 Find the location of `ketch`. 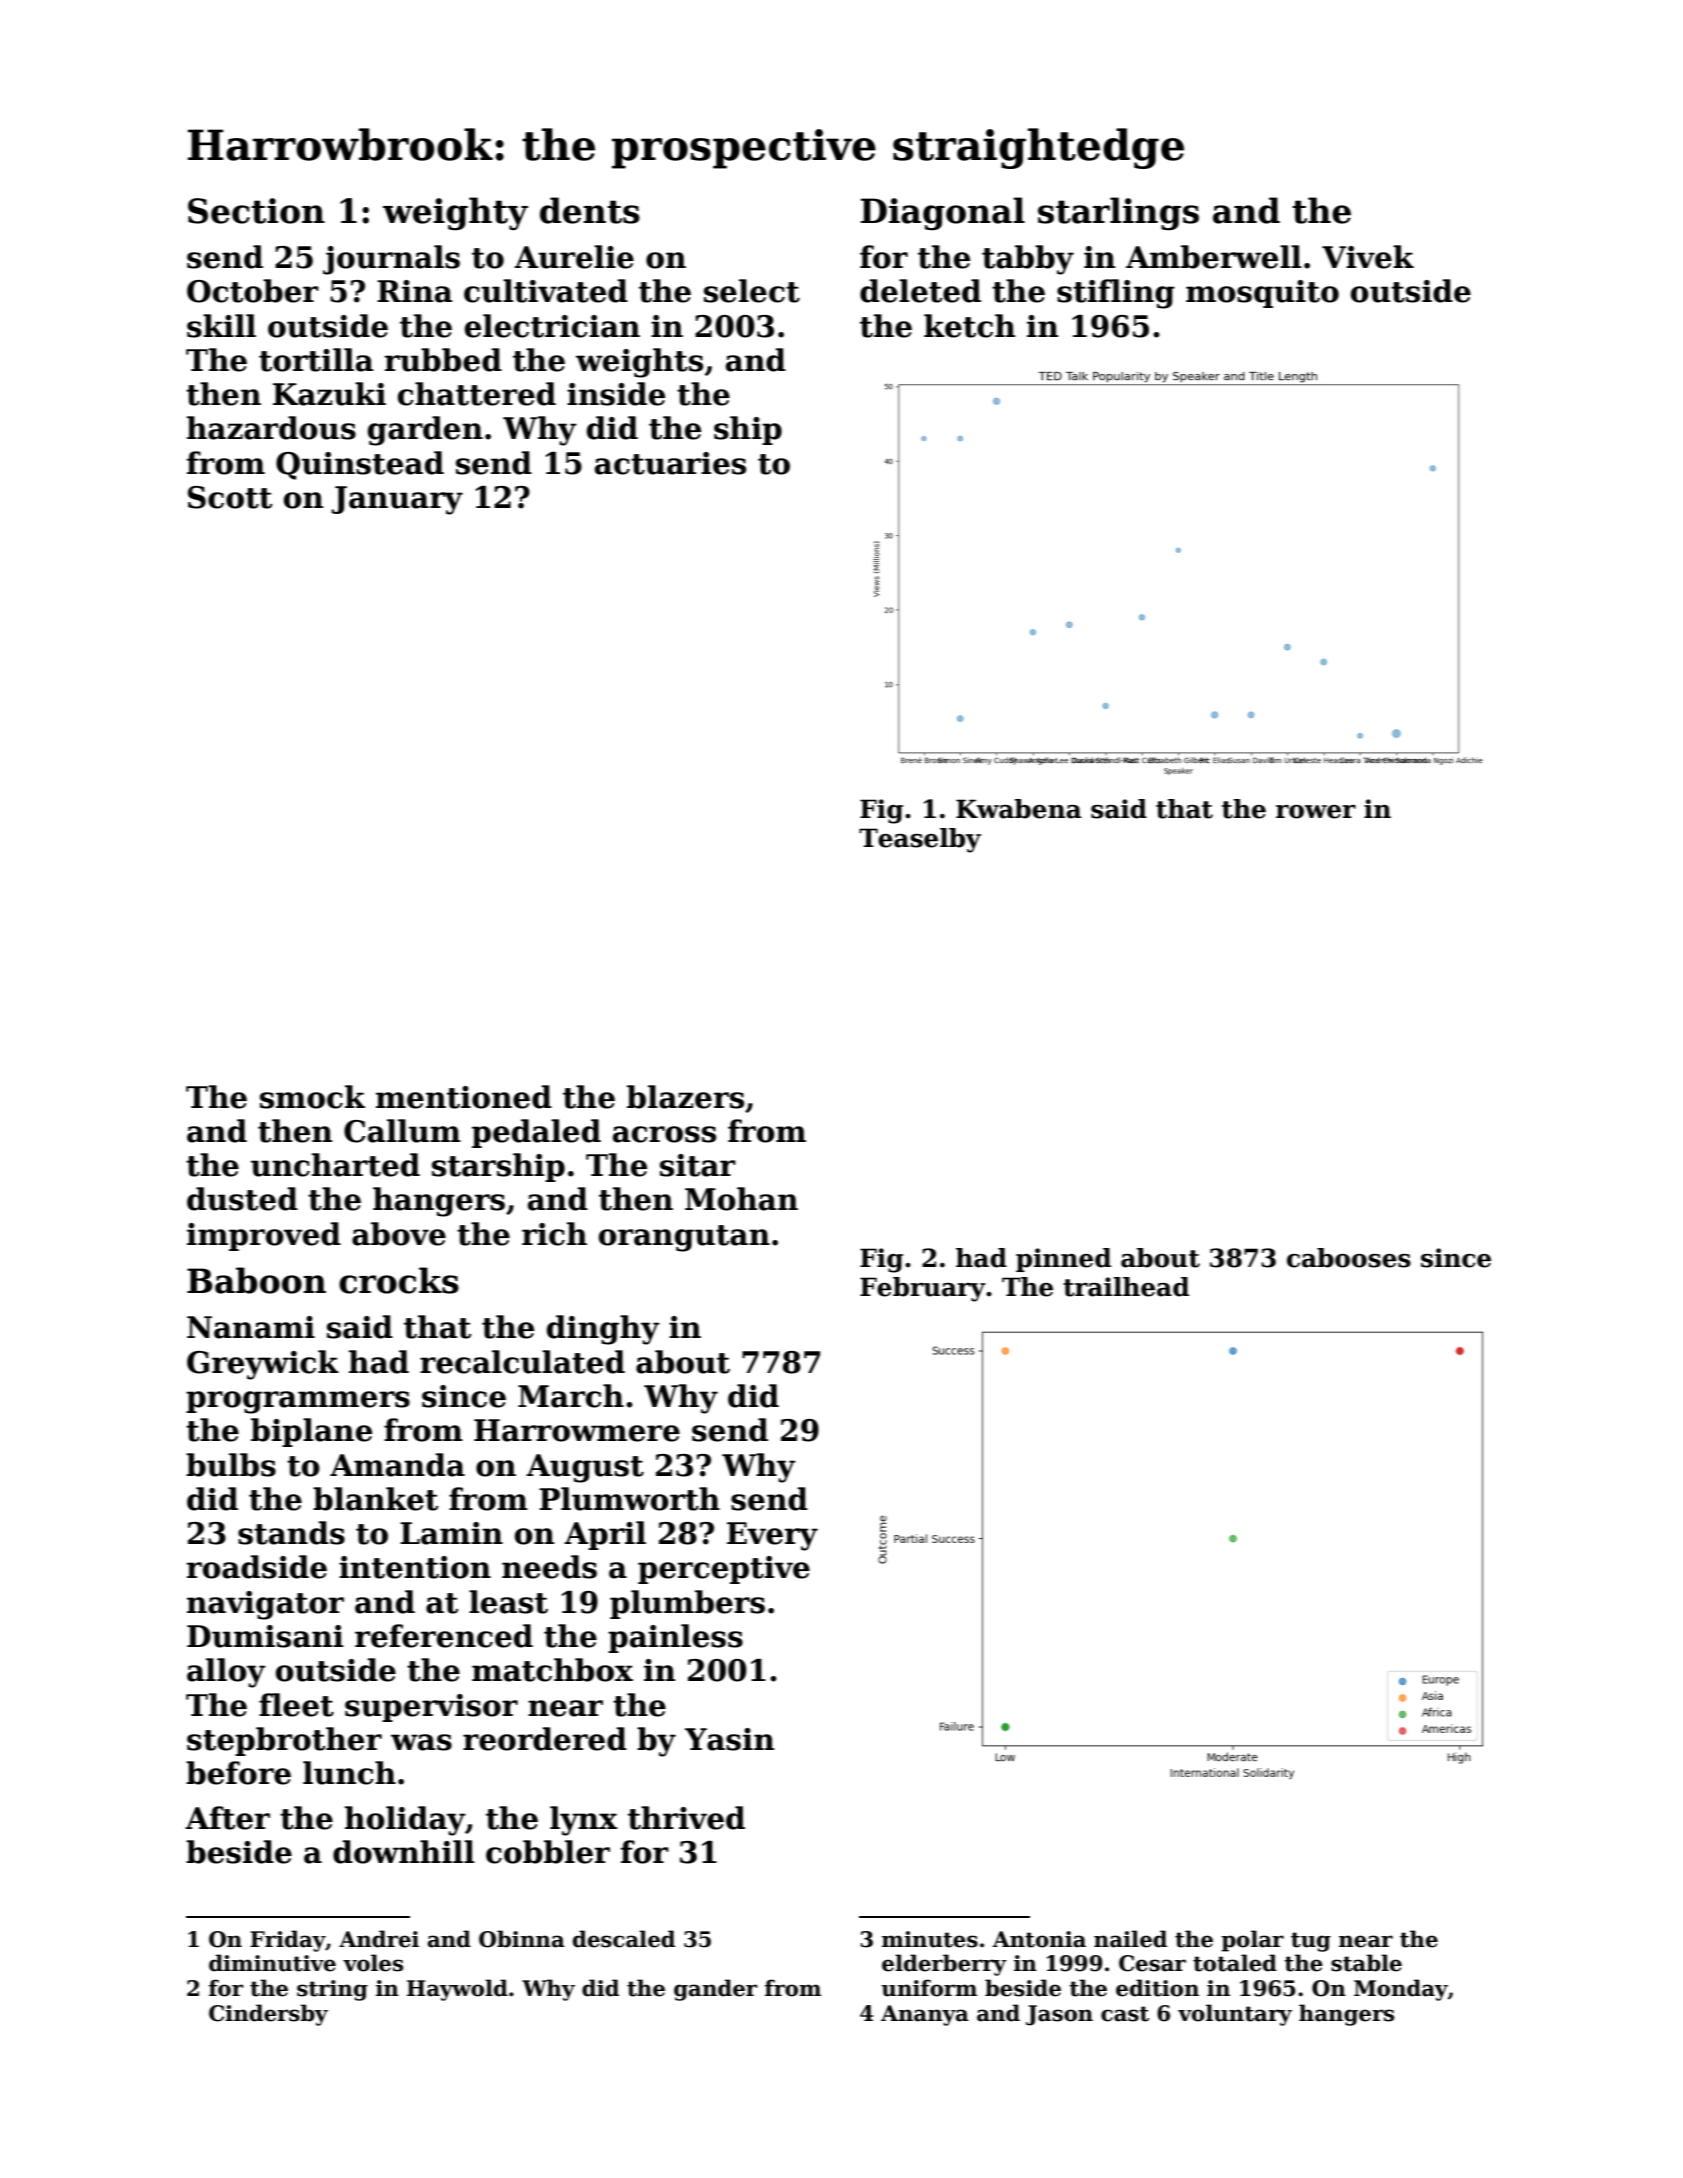

ketch is located at coordinates (969, 326).
